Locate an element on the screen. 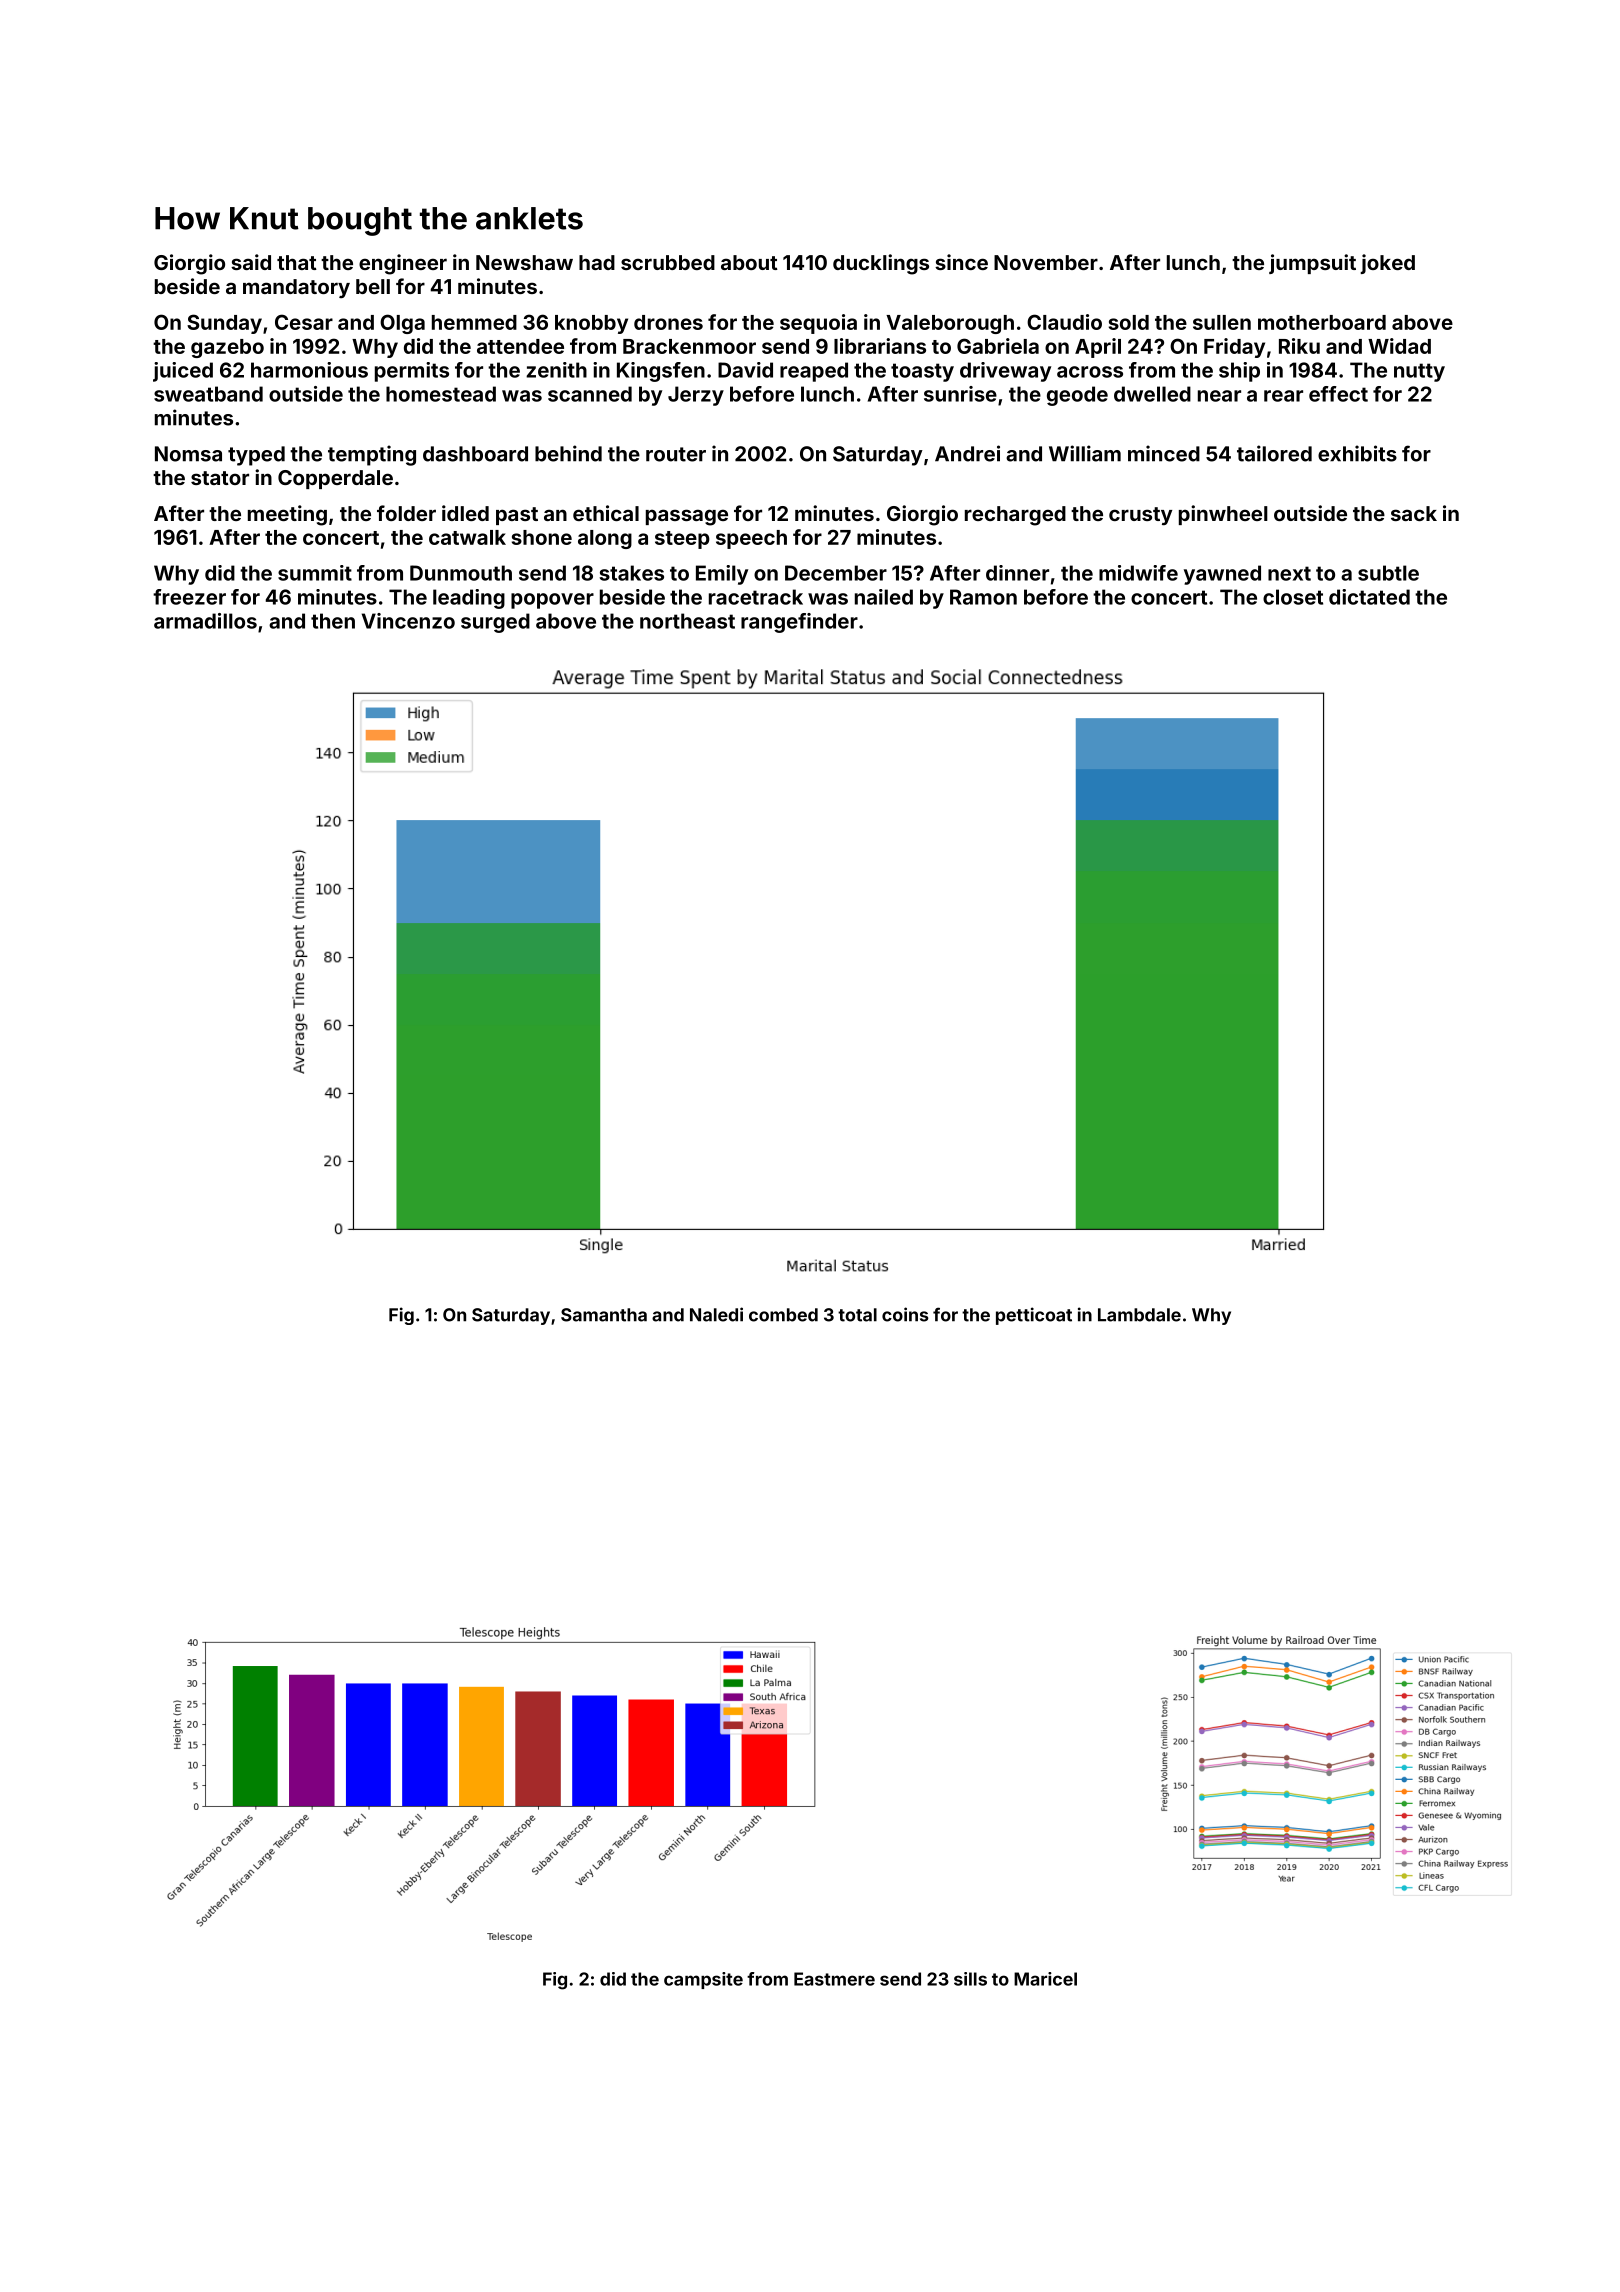 This screenshot has height=2292, width=1620. Eastmere is located at coordinates (834, 1979).
